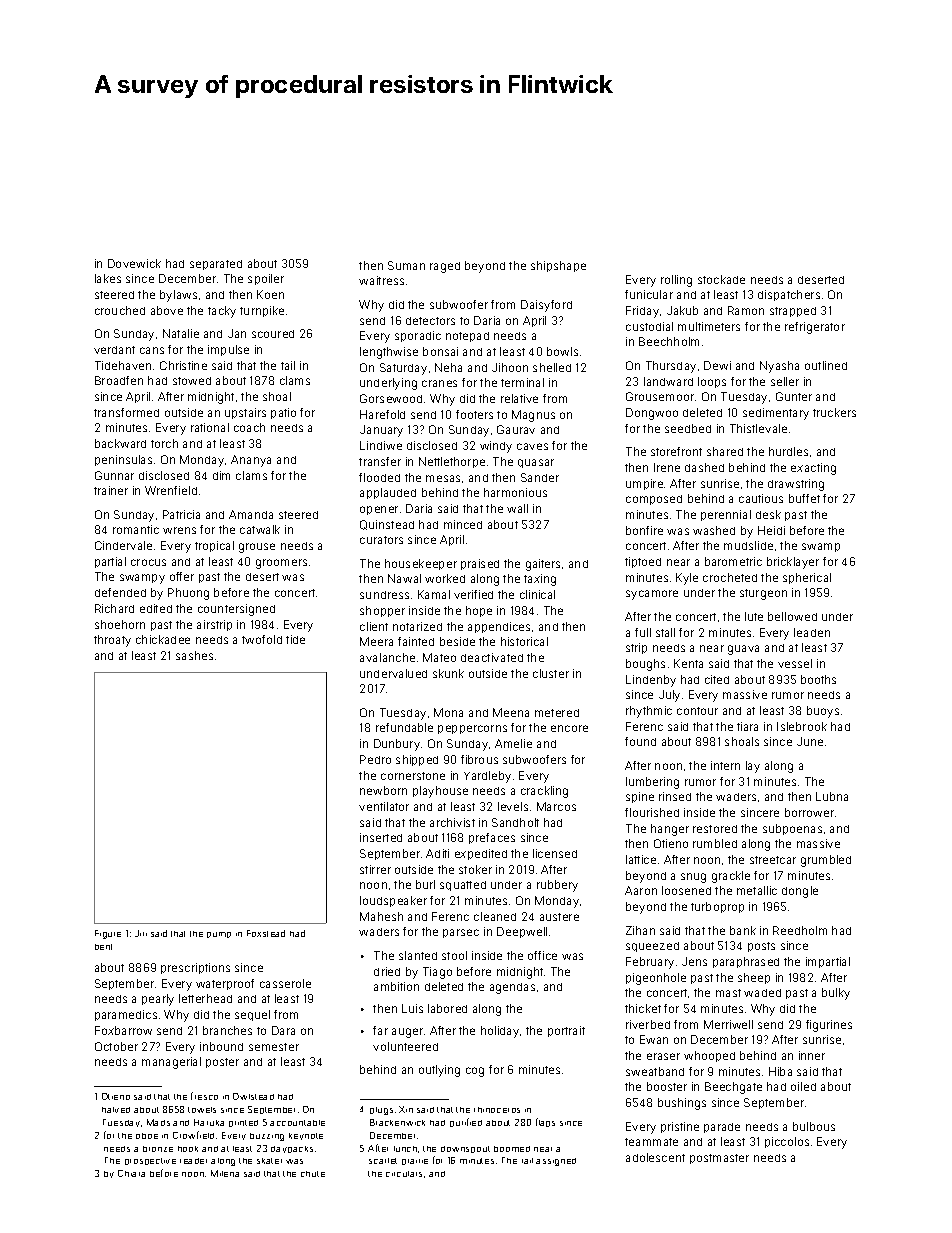 This page has height=1233, width=952. I want to click on shipped, so click(417, 760).
